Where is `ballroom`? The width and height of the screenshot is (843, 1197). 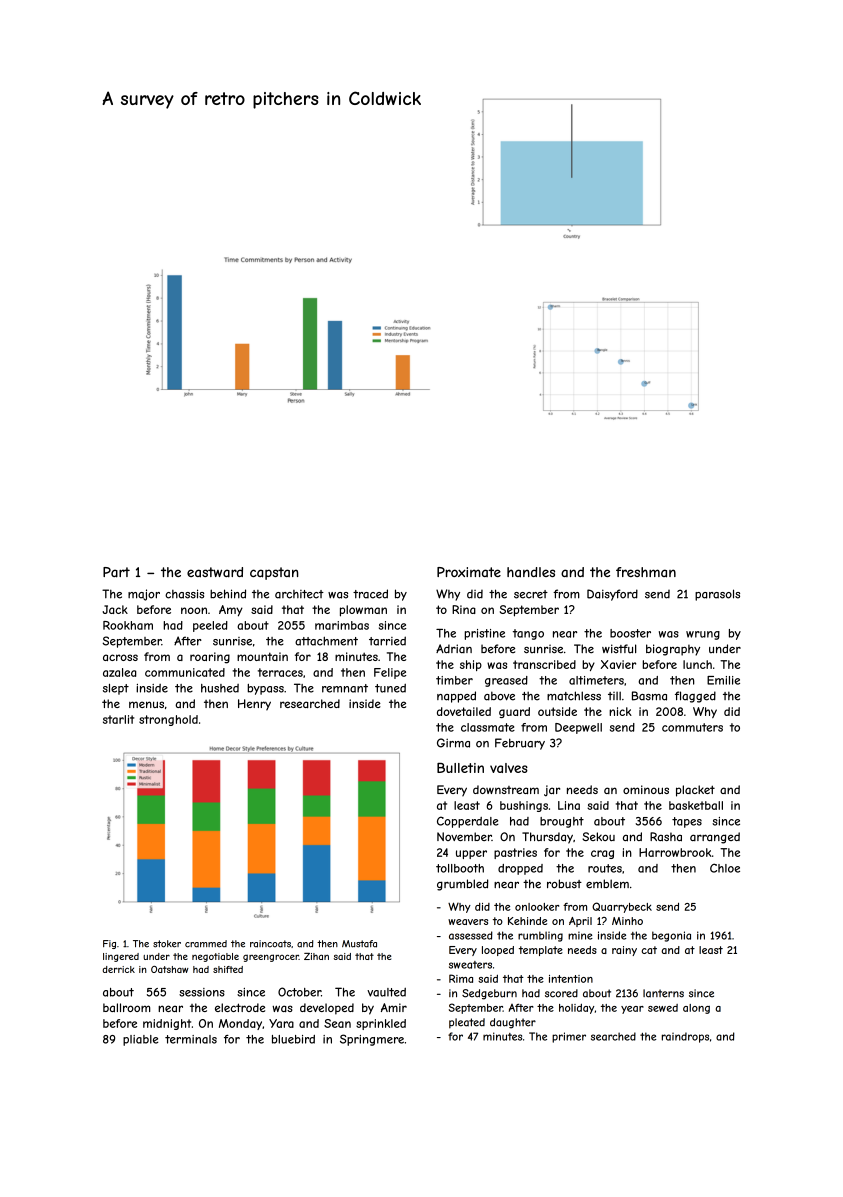
ballroom is located at coordinates (126, 1007).
